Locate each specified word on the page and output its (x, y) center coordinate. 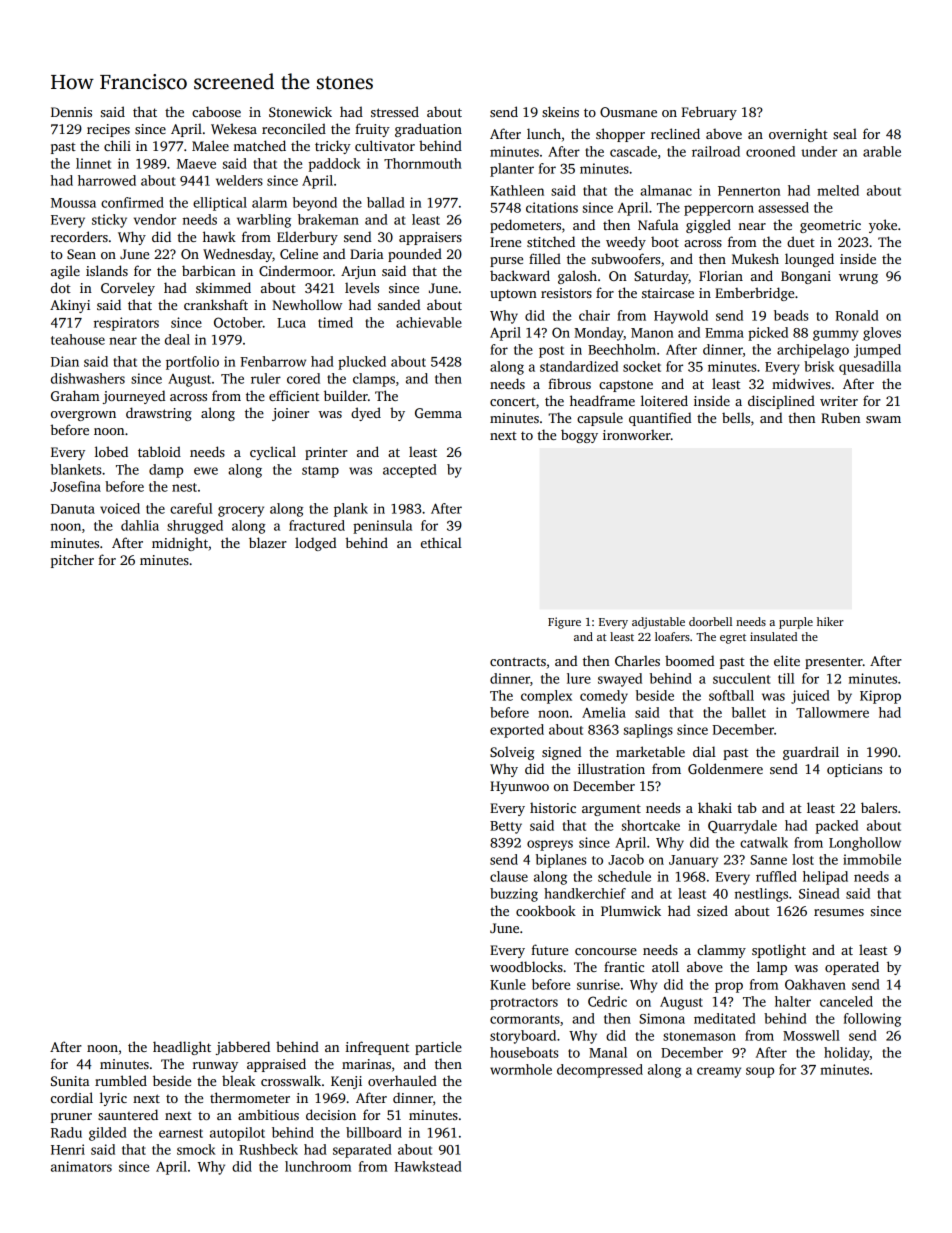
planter (512, 170)
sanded (399, 304)
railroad (716, 151)
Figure (564, 623)
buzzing (514, 895)
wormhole (521, 1069)
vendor (155, 219)
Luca (291, 323)
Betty (506, 827)
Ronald (857, 315)
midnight (180, 544)
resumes (839, 912)
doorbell (710, 621)
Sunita (70, 1081)
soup (760, 1072)
